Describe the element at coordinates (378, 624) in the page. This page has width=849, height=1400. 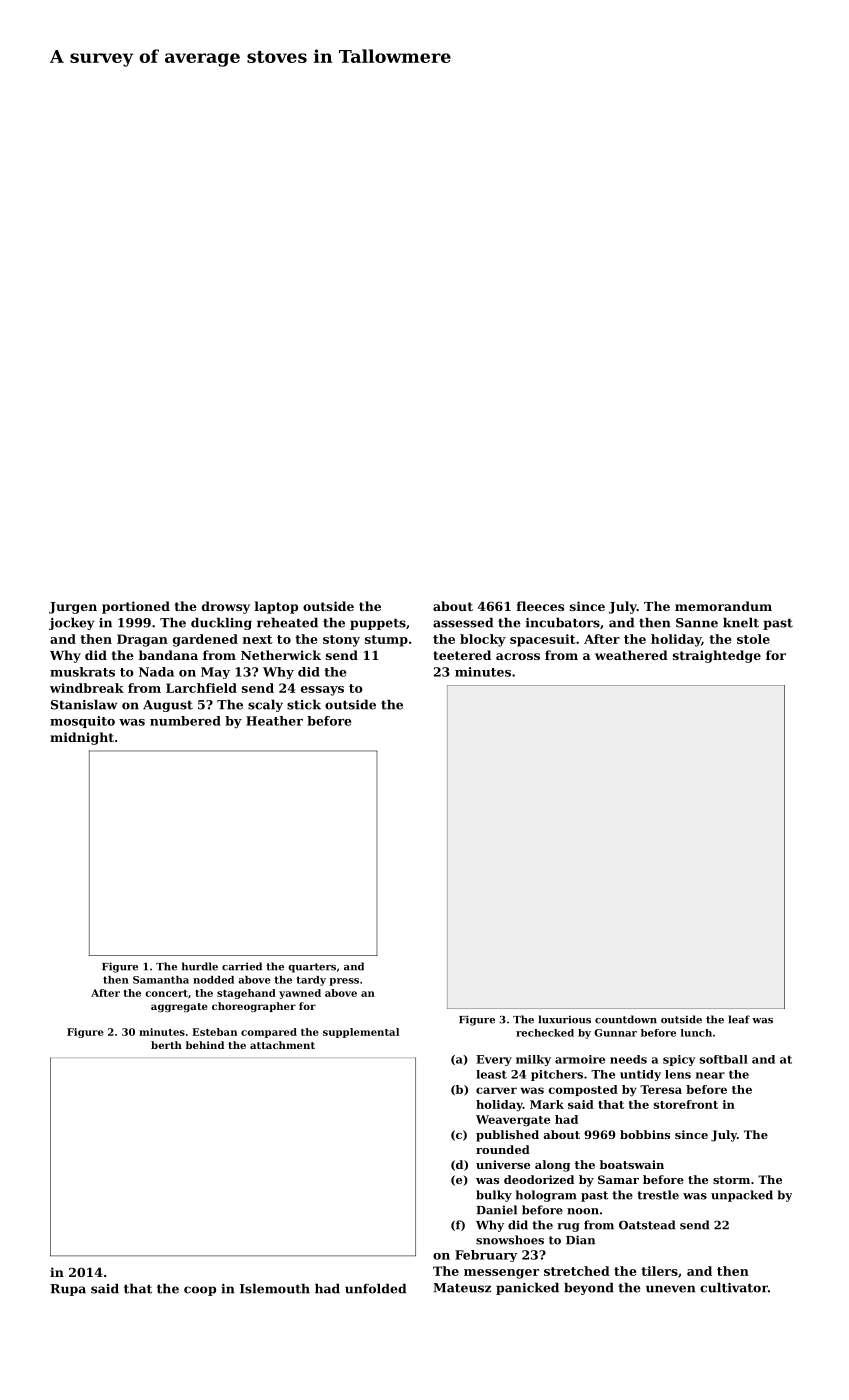
I see `puppets` at that location.
